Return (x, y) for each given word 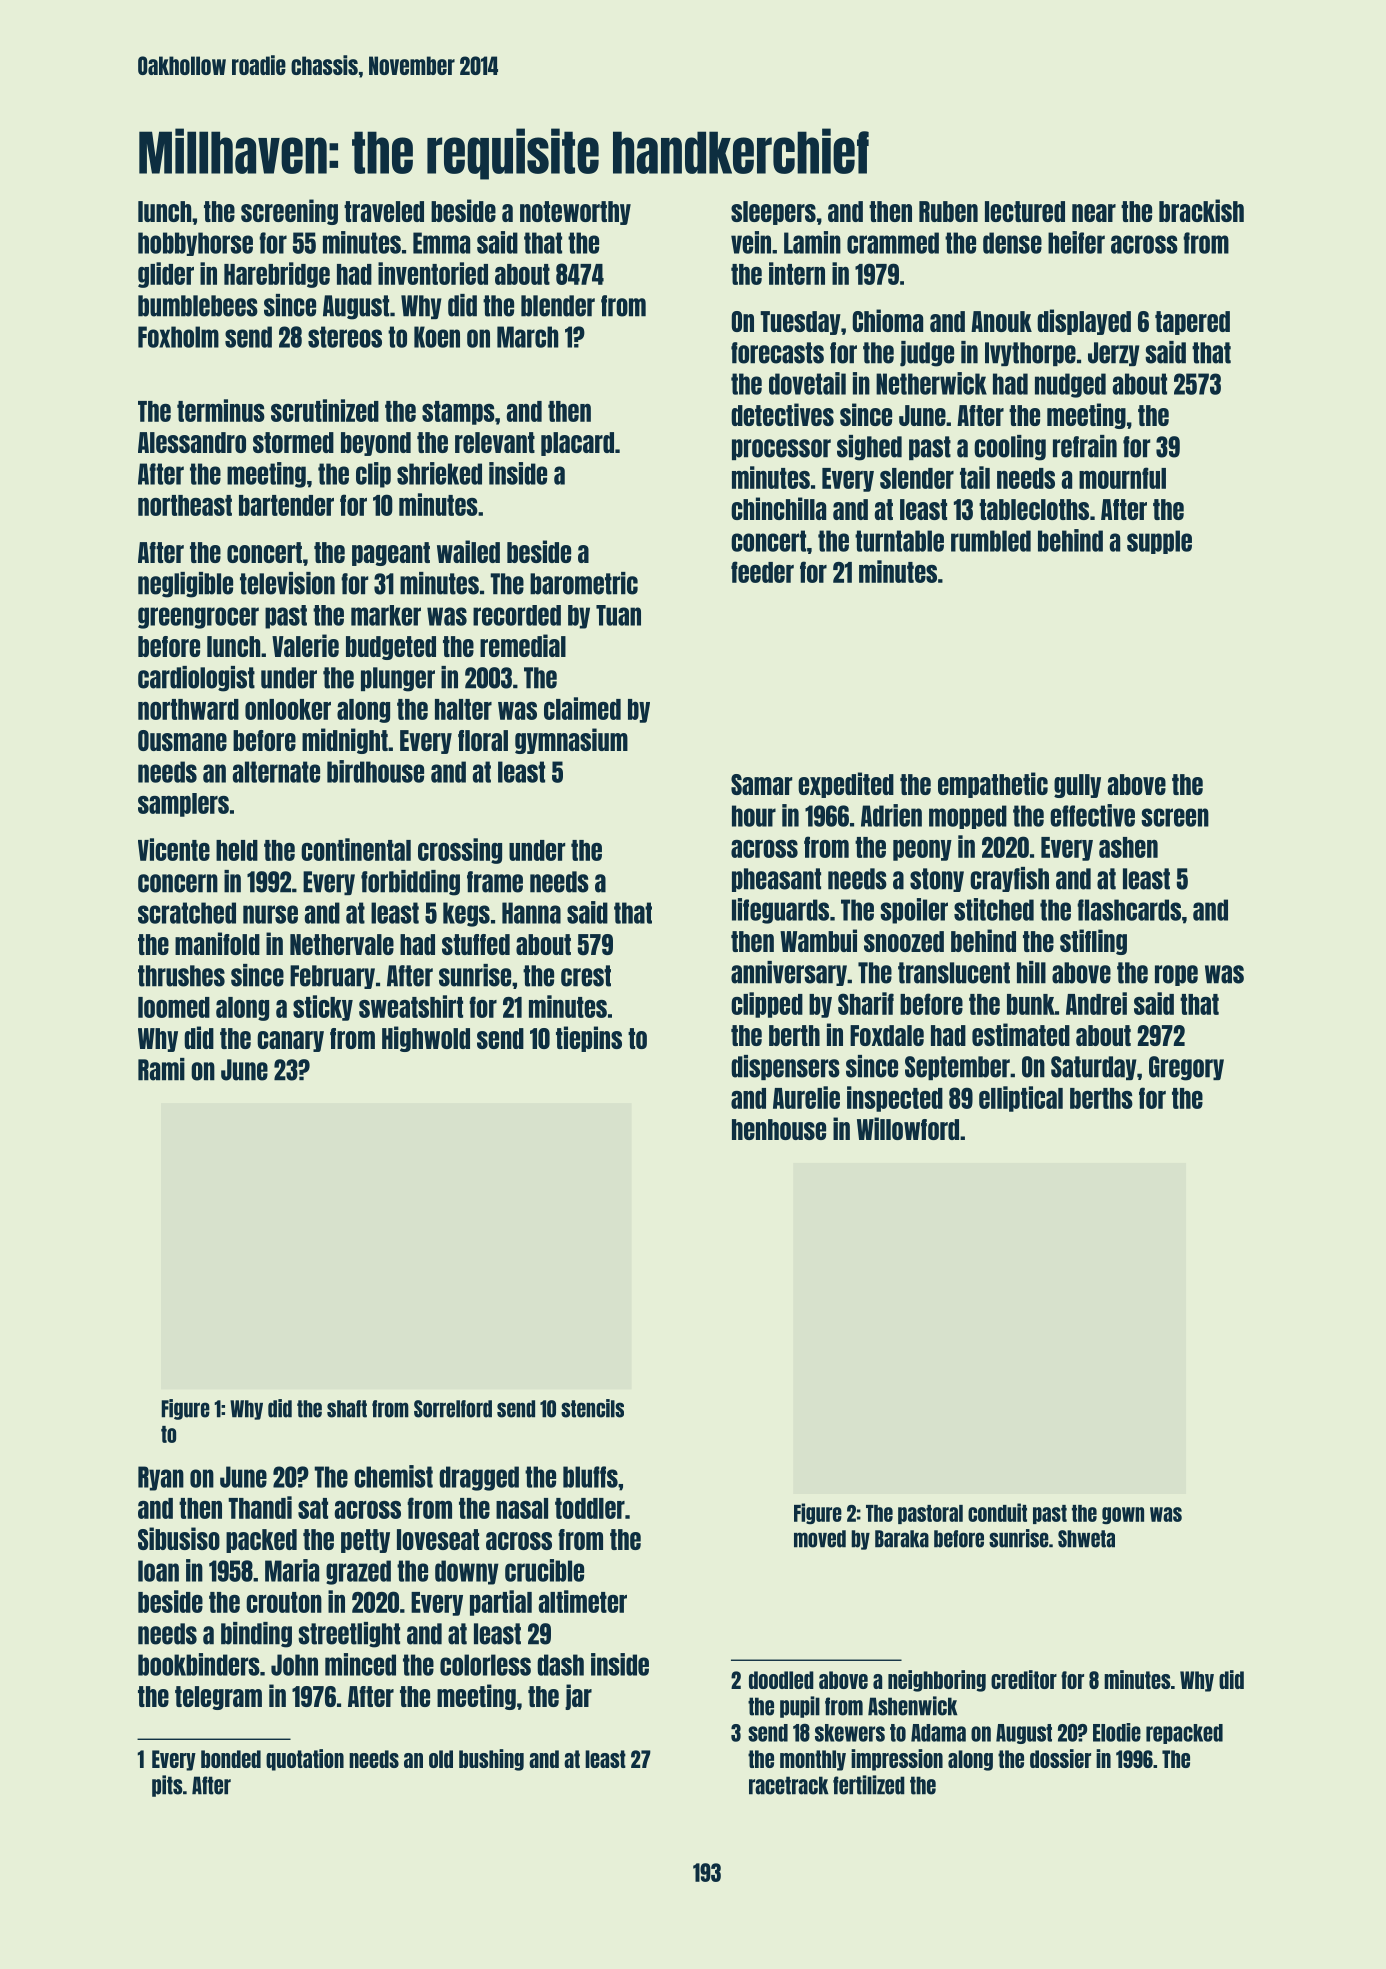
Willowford (908, 1128)
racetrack (789, 1785)
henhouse (779, 1129)
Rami (161, 1069)
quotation (305, 1760)
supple (1159, 542)
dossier (1060, 1758)
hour (754, 816)
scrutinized (325, 410)
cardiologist (196, 679)
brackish (1201, 210)
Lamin (812, 242)
